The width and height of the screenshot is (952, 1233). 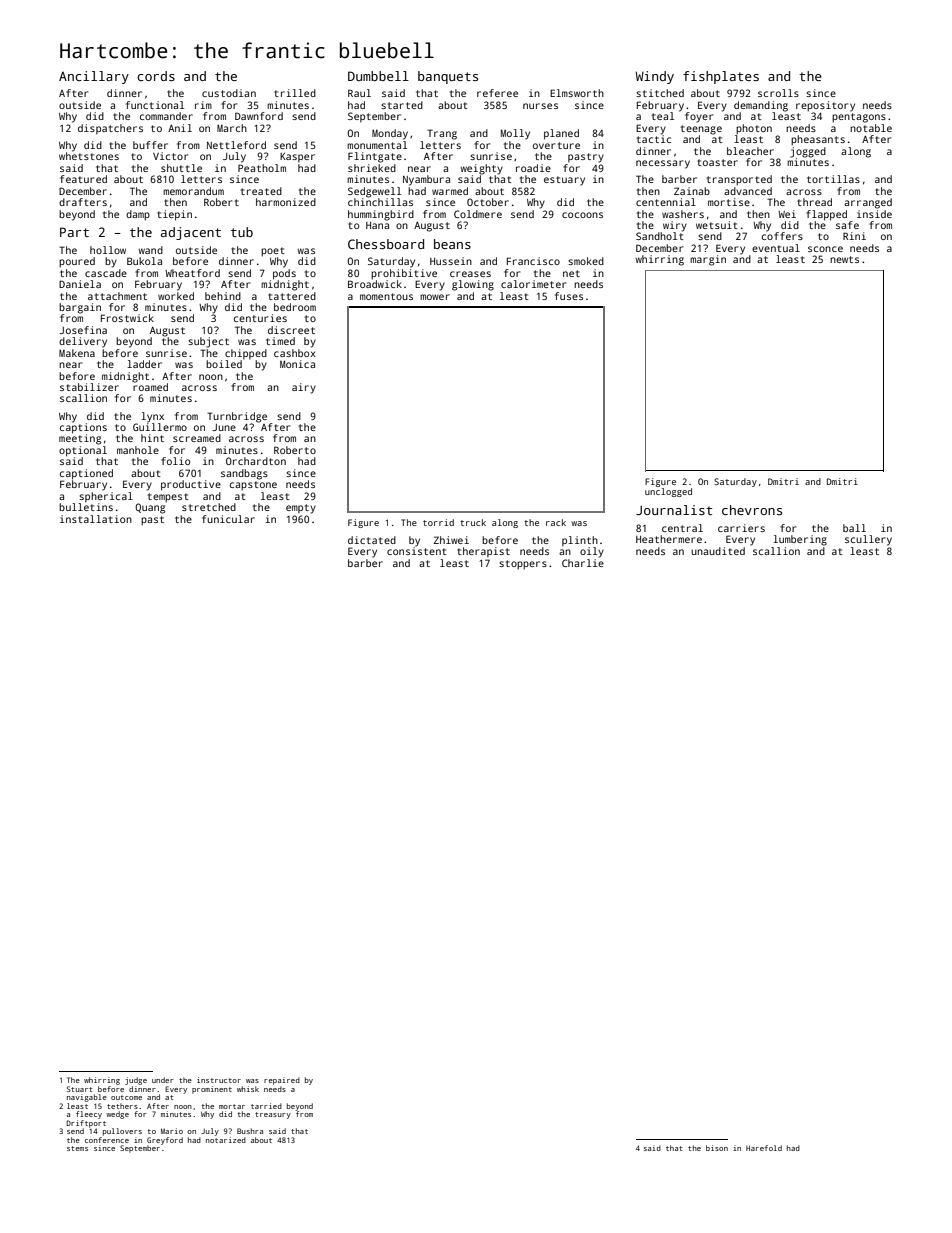 What do you see at coordinates (256, 461) in the screenshot?
I see `Orchardton` at bounding box center [256, 461].
